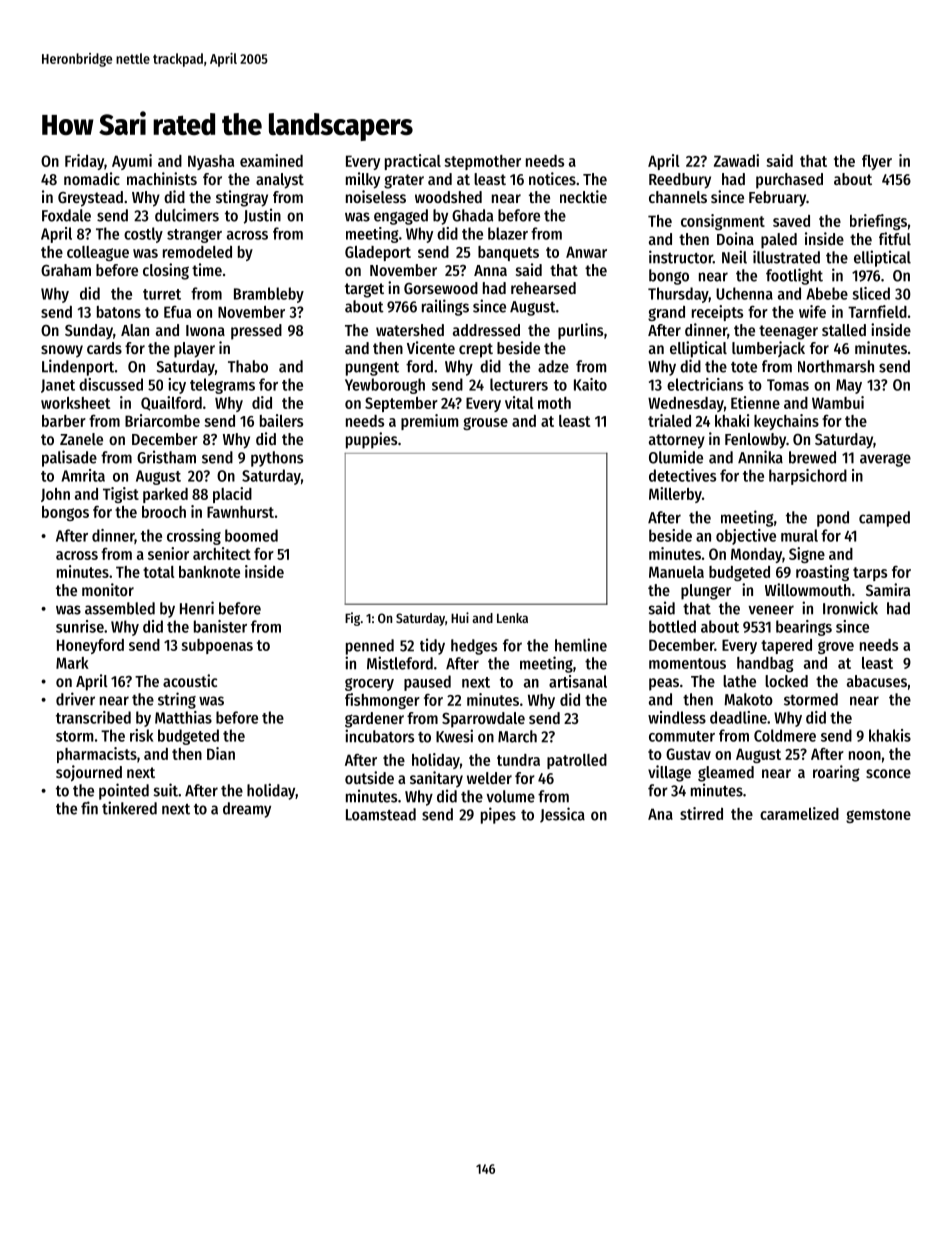  Describe the element at coordinates (194, 236) in the document. I see `stranger` at that location.
